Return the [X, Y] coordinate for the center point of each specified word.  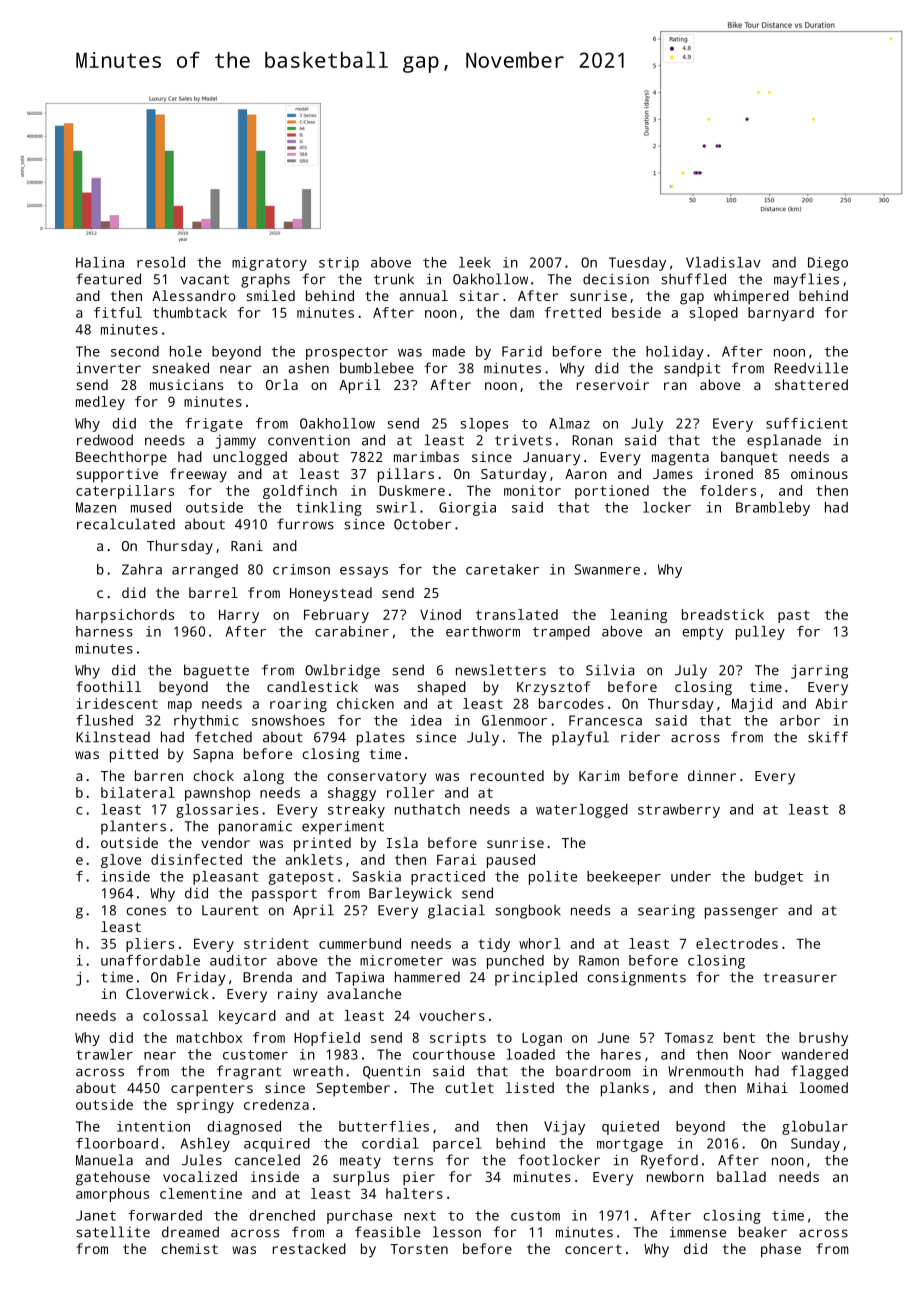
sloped [714, 314]
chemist [189, 1248]
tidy [494, 945]
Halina [100, 262]
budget [779, 878]
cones [146, 911]
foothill [108, 686]
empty [702, 633]
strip [339, 264]
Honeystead [331, 594]
